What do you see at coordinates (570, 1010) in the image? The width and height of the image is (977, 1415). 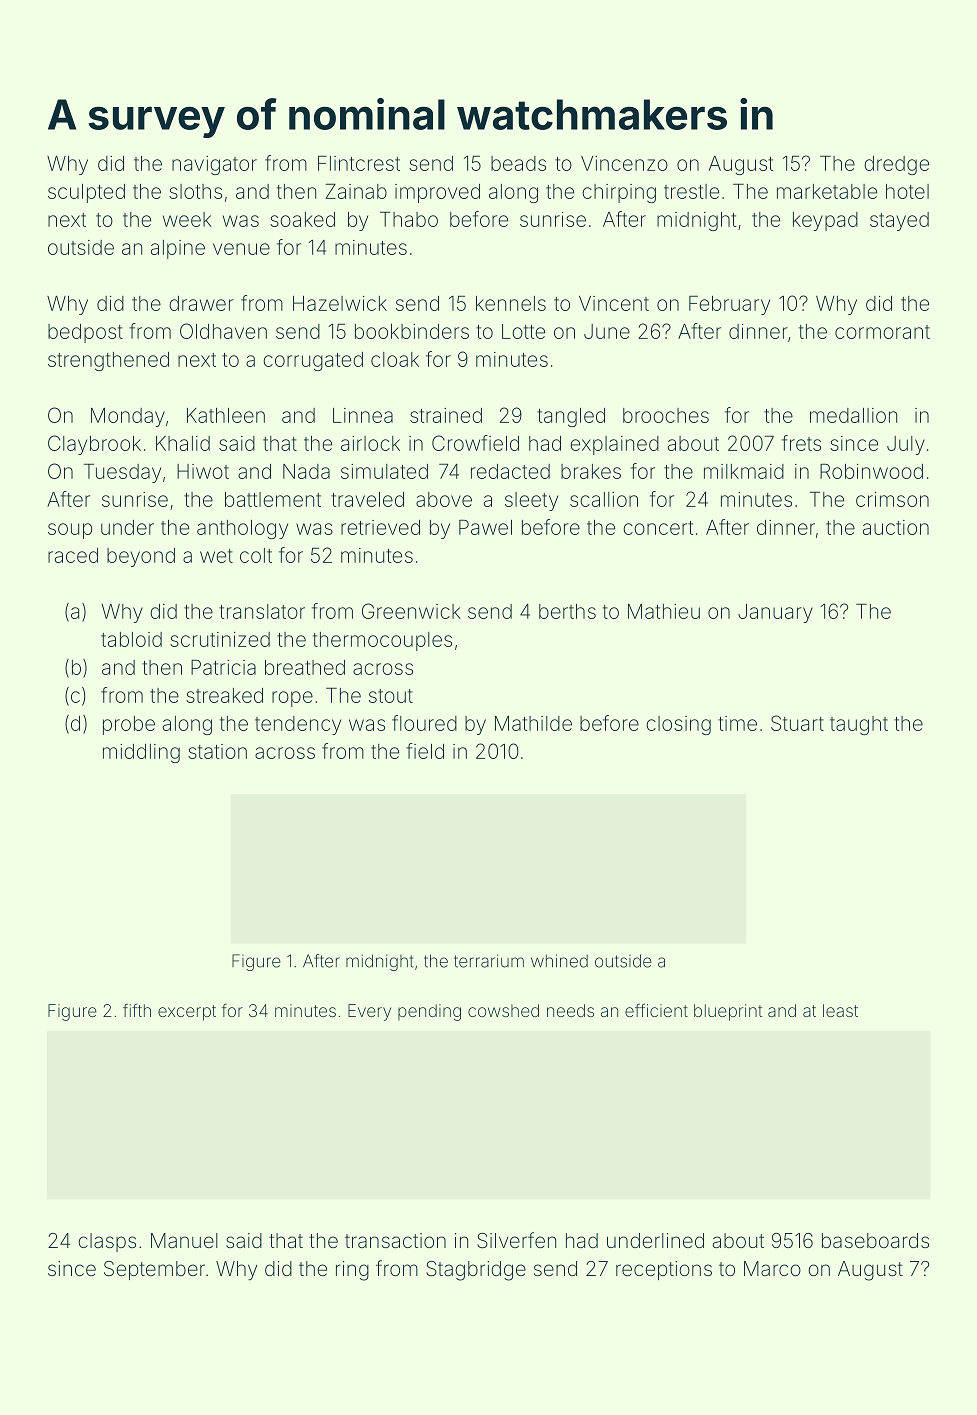 I see `needs` at bounding box center [570, 1010].
